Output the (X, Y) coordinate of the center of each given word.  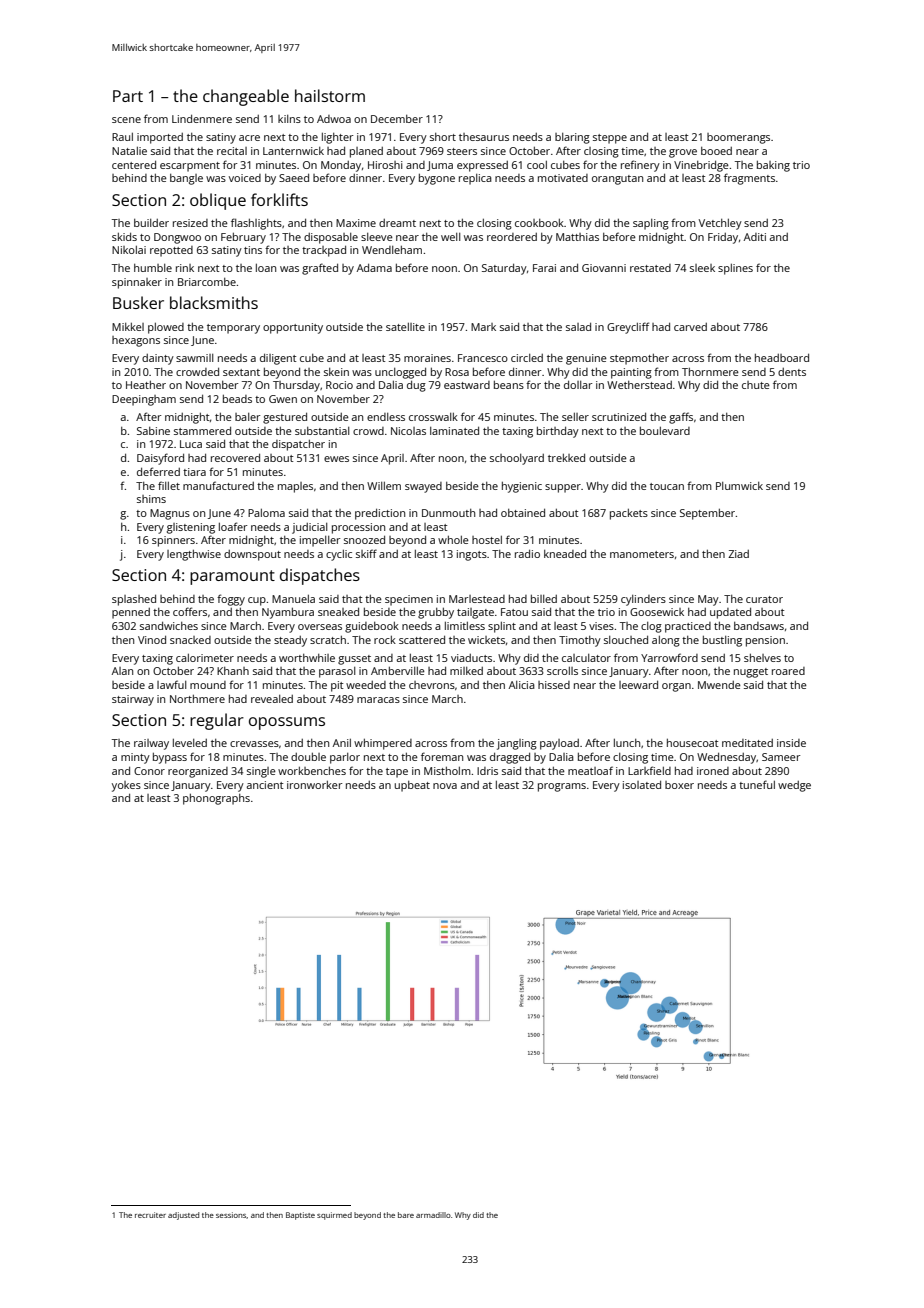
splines (735, 269)
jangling (517, 744)
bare (406, 1215)
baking (773, 166)
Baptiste (300, 1216)
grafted (320, 269)
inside (791, 743)
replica (475, 179)
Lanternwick (293, 151)
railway (151, 744)
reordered (512, 237)
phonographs (216, 799)
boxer (679, 785)
